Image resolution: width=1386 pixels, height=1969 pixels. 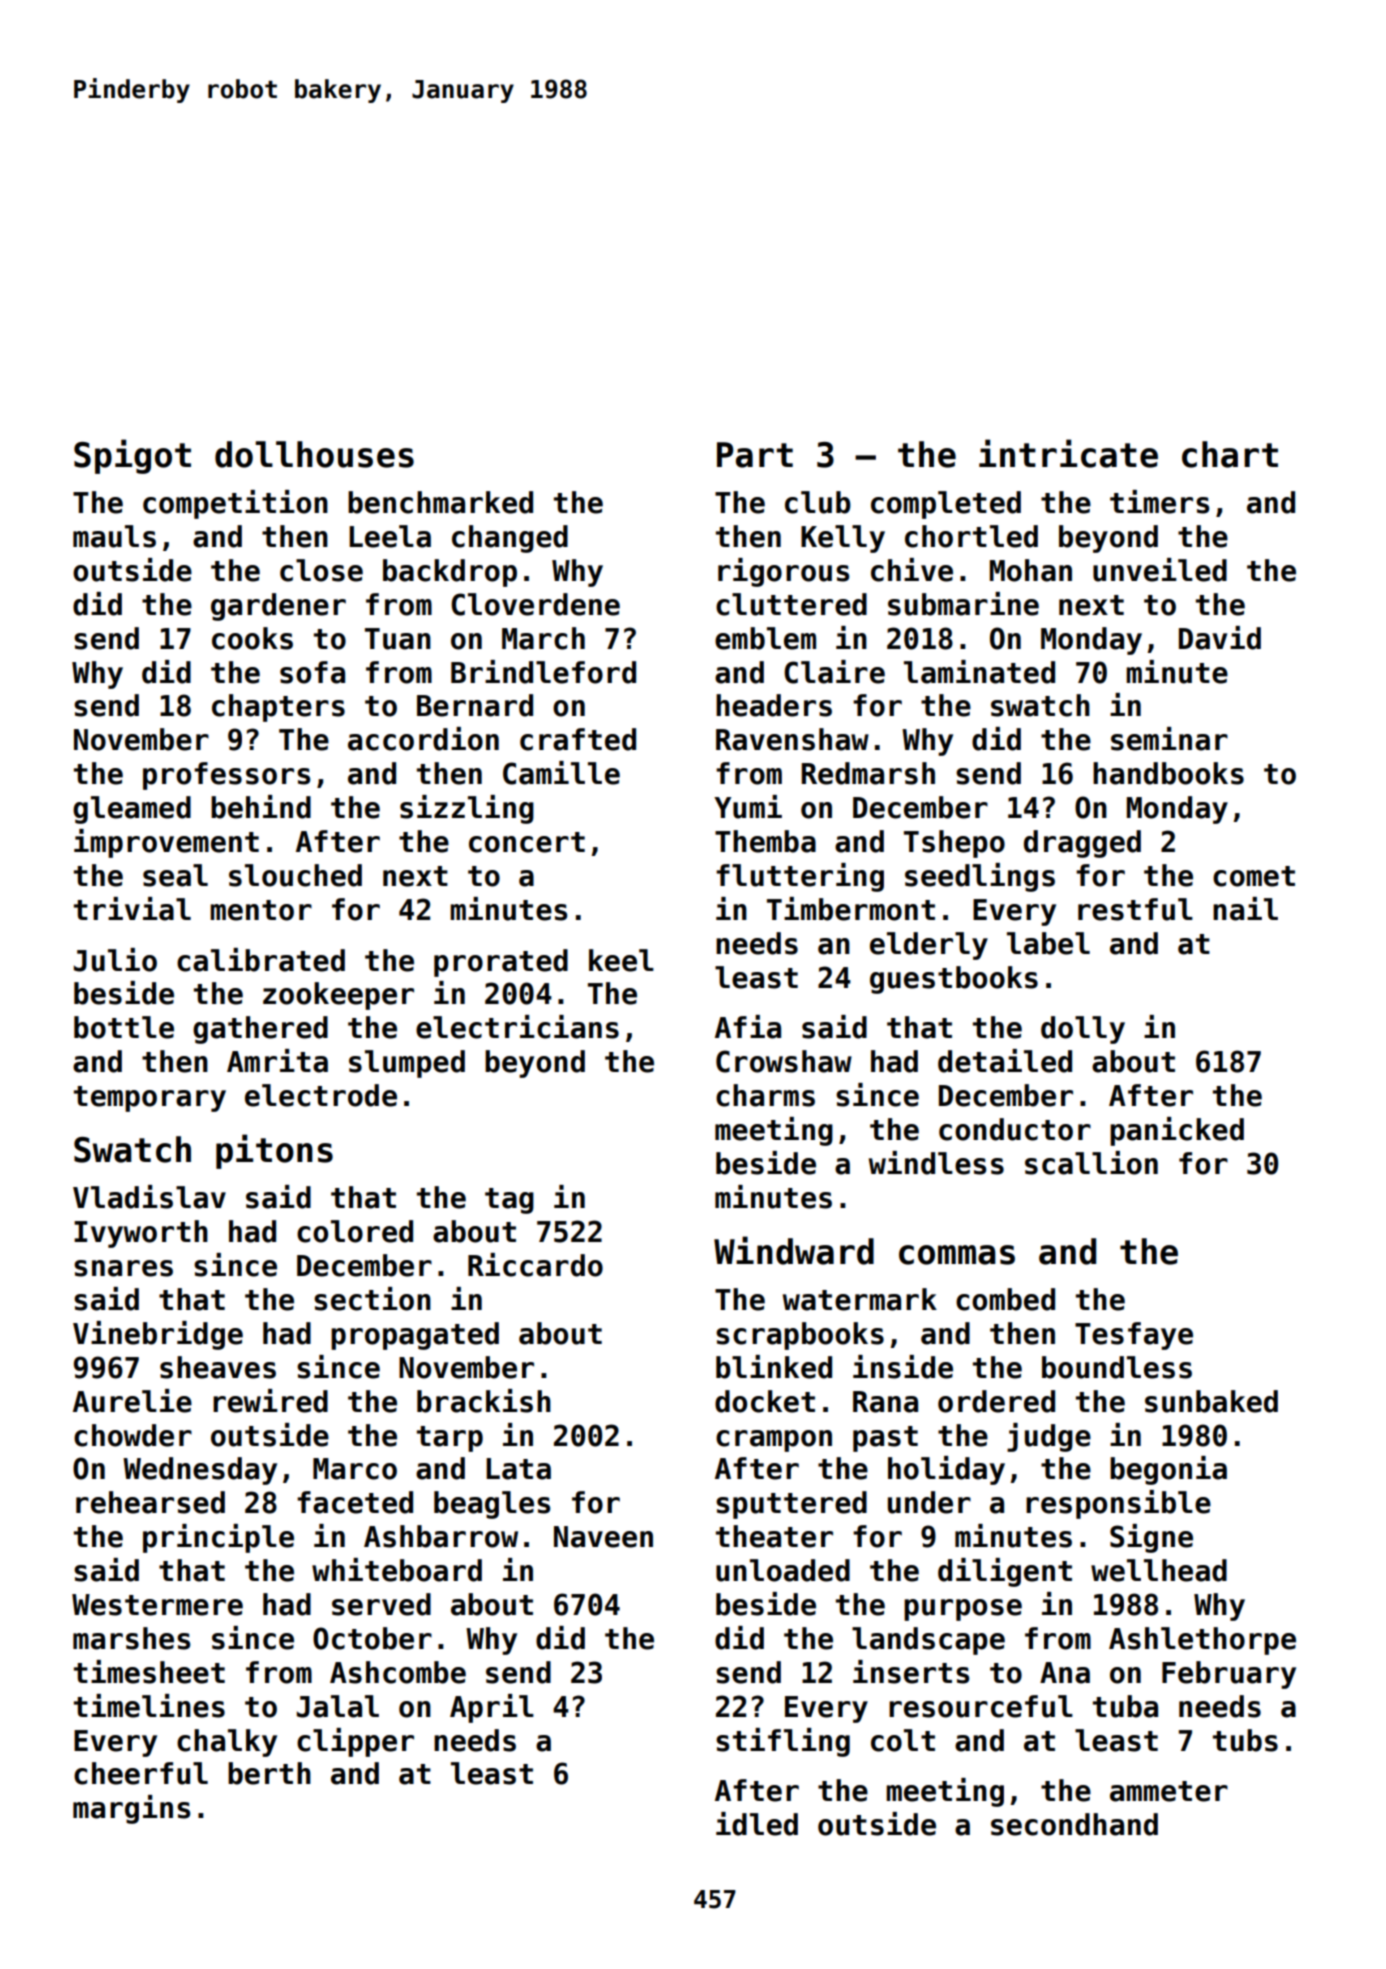 I want to click on competition, so click(x=235, y=504).
